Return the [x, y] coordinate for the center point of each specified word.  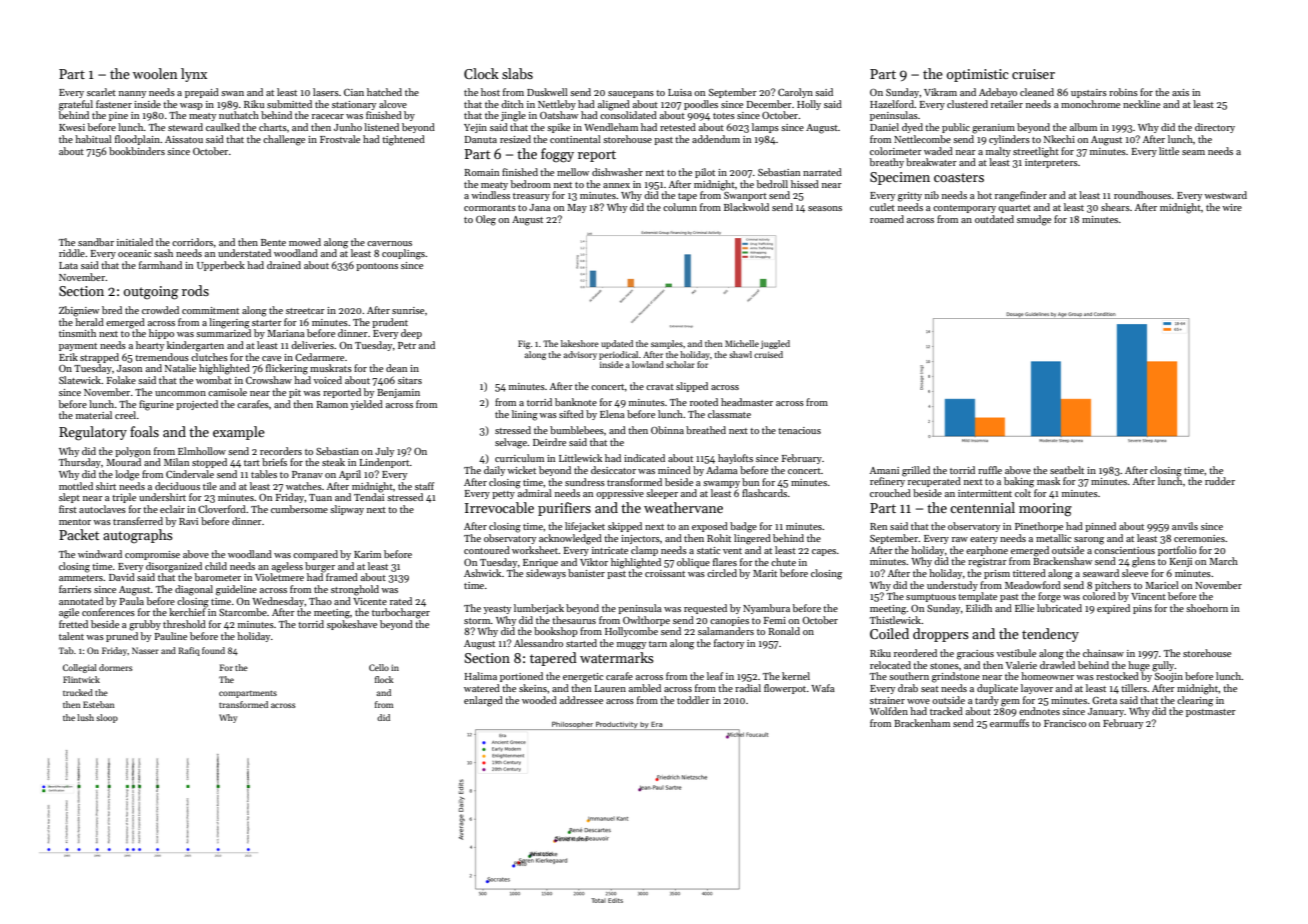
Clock [481, 73]
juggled [775, 344]
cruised [768, 354]
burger [320, 567]
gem [1010, 703]
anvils [1185, 526]
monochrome [1090, 104]
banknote [576, 402]
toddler [693, 700]
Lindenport [385, 463]
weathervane [683, 507]
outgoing [151, 293]
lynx [194, 75]
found [213, 650]
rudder [1220, 481]
